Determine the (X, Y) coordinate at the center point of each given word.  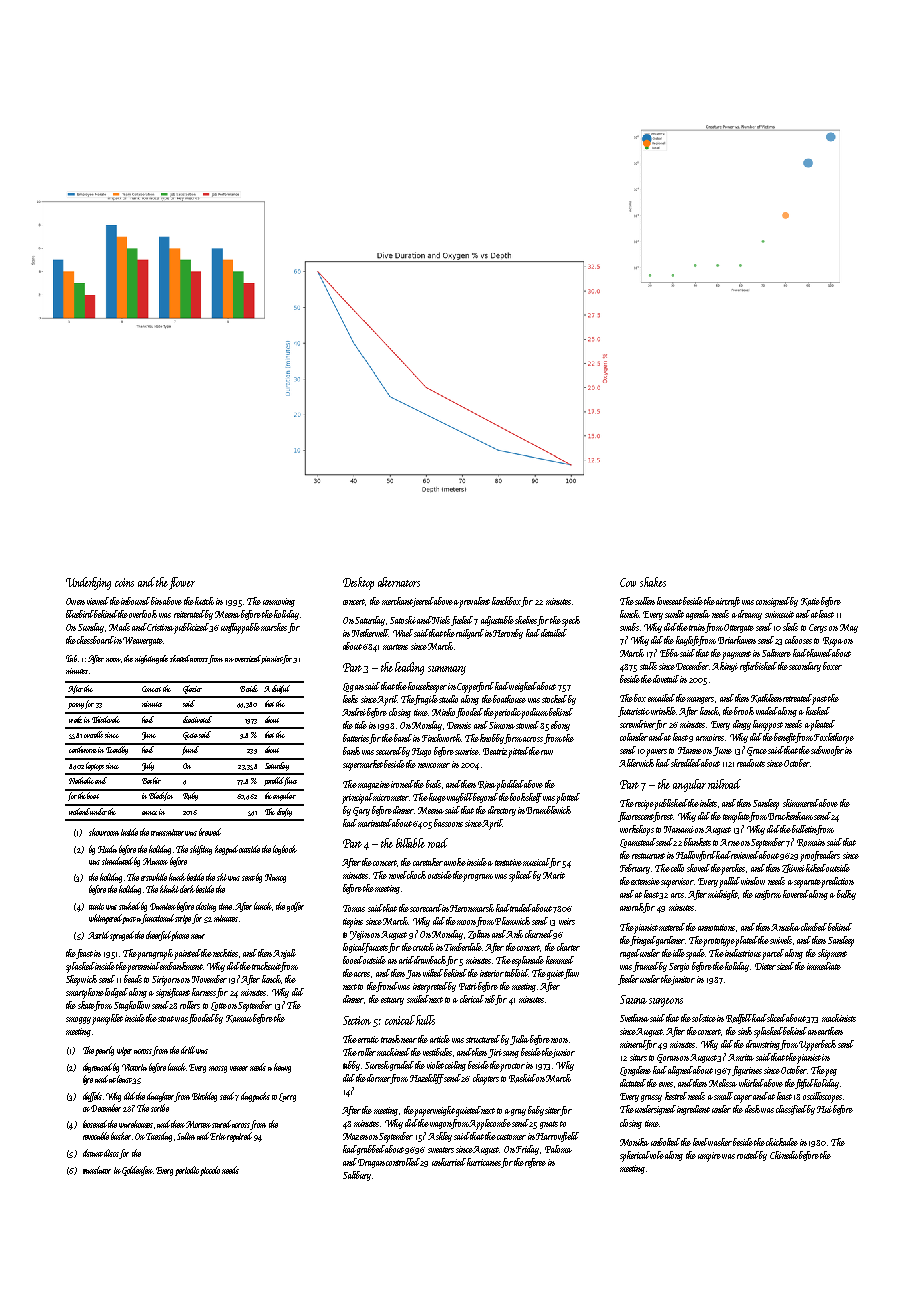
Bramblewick (548, 810)
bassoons (448, 823)
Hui (824, 1109)
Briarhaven (737, 640)
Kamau (239, 1019)
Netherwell (370, 633)
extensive (645, 881)
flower (182, 583)
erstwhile (154, 877)
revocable (96, 1136)
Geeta (190, 736)
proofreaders (820, 856)
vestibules (437, 1052)
